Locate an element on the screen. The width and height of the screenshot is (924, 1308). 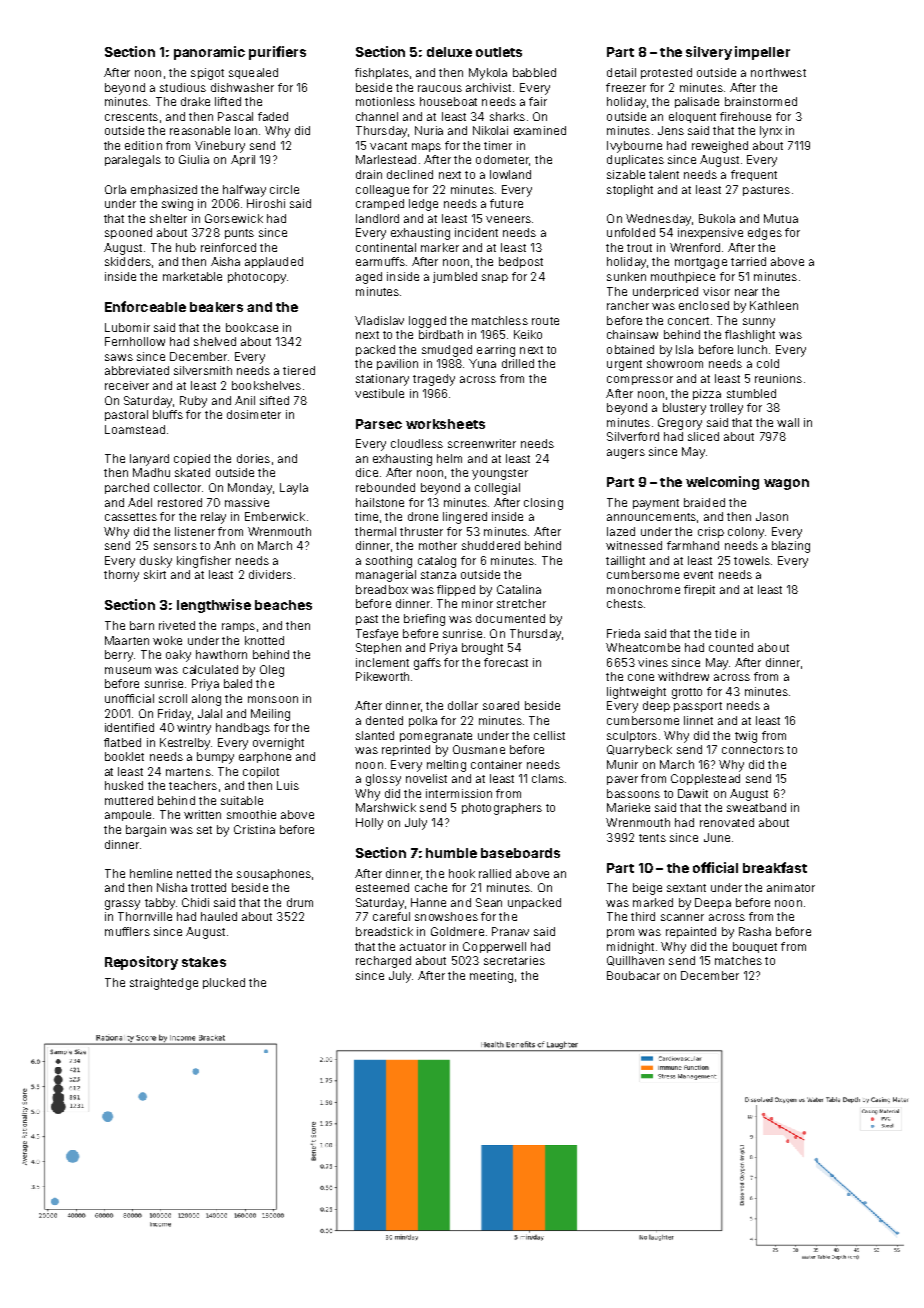
sousaphones is located at coordinates (274, 874).
